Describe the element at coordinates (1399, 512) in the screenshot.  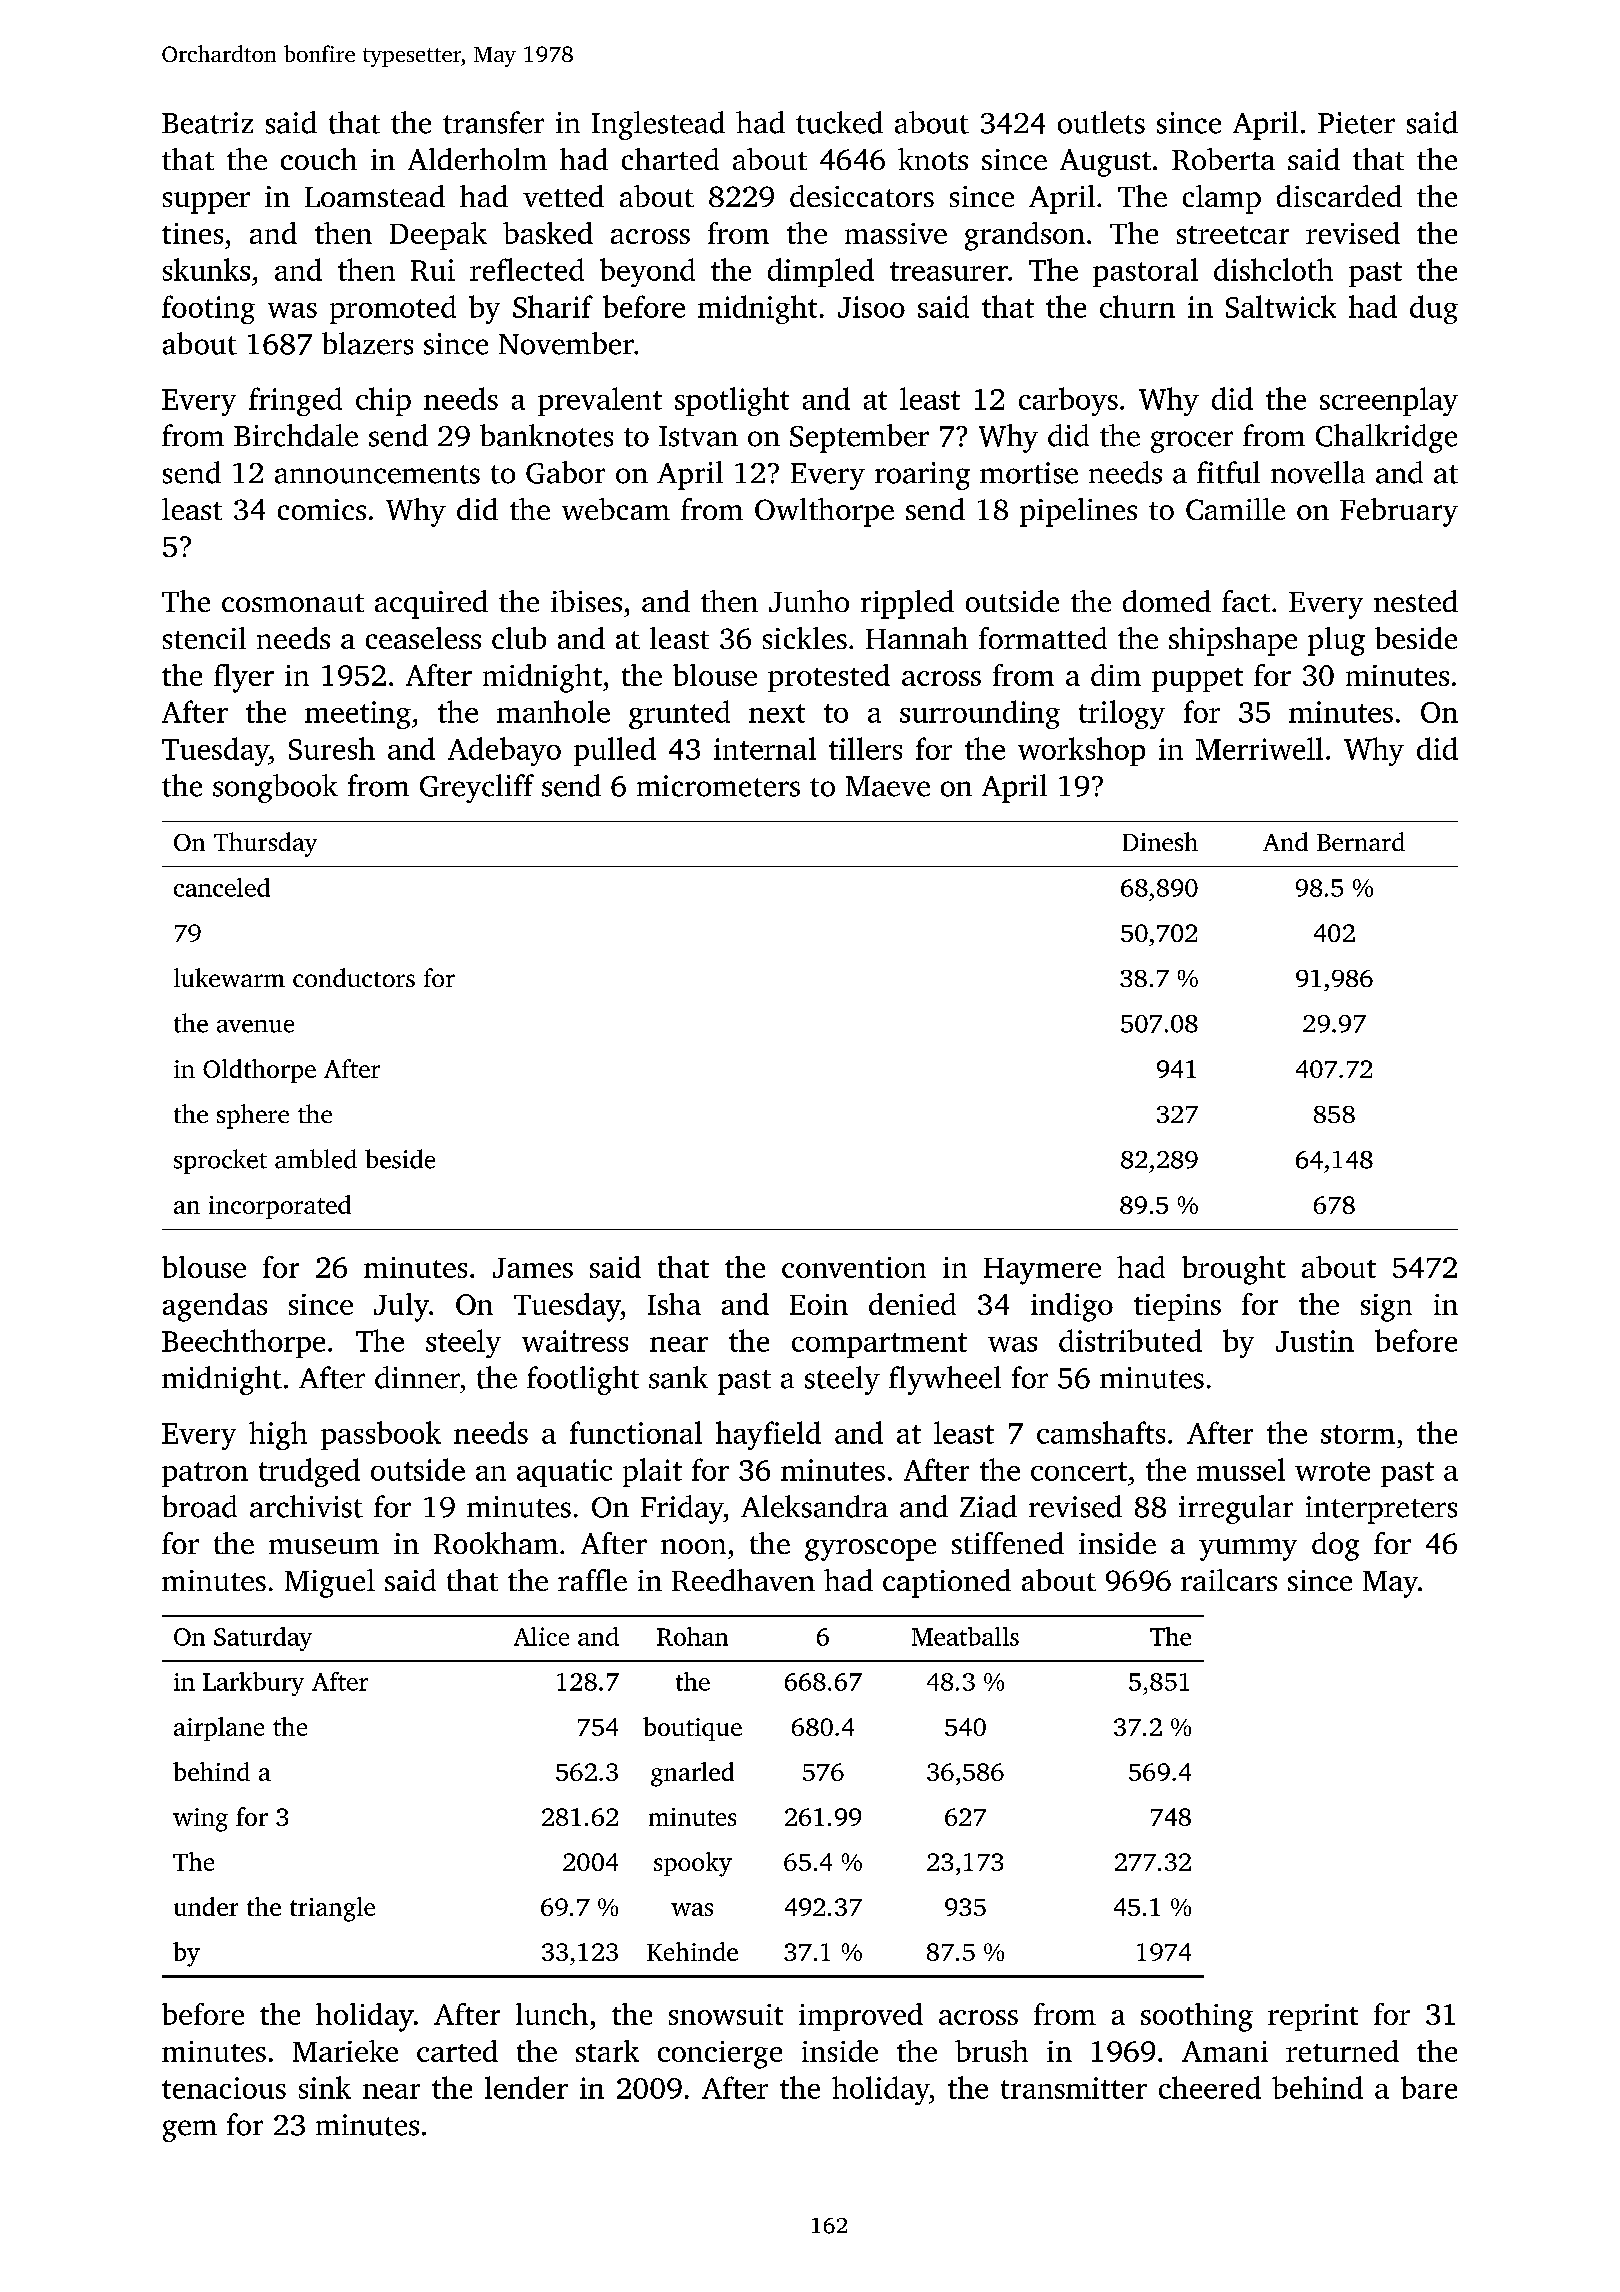
I see `February` at that location.
